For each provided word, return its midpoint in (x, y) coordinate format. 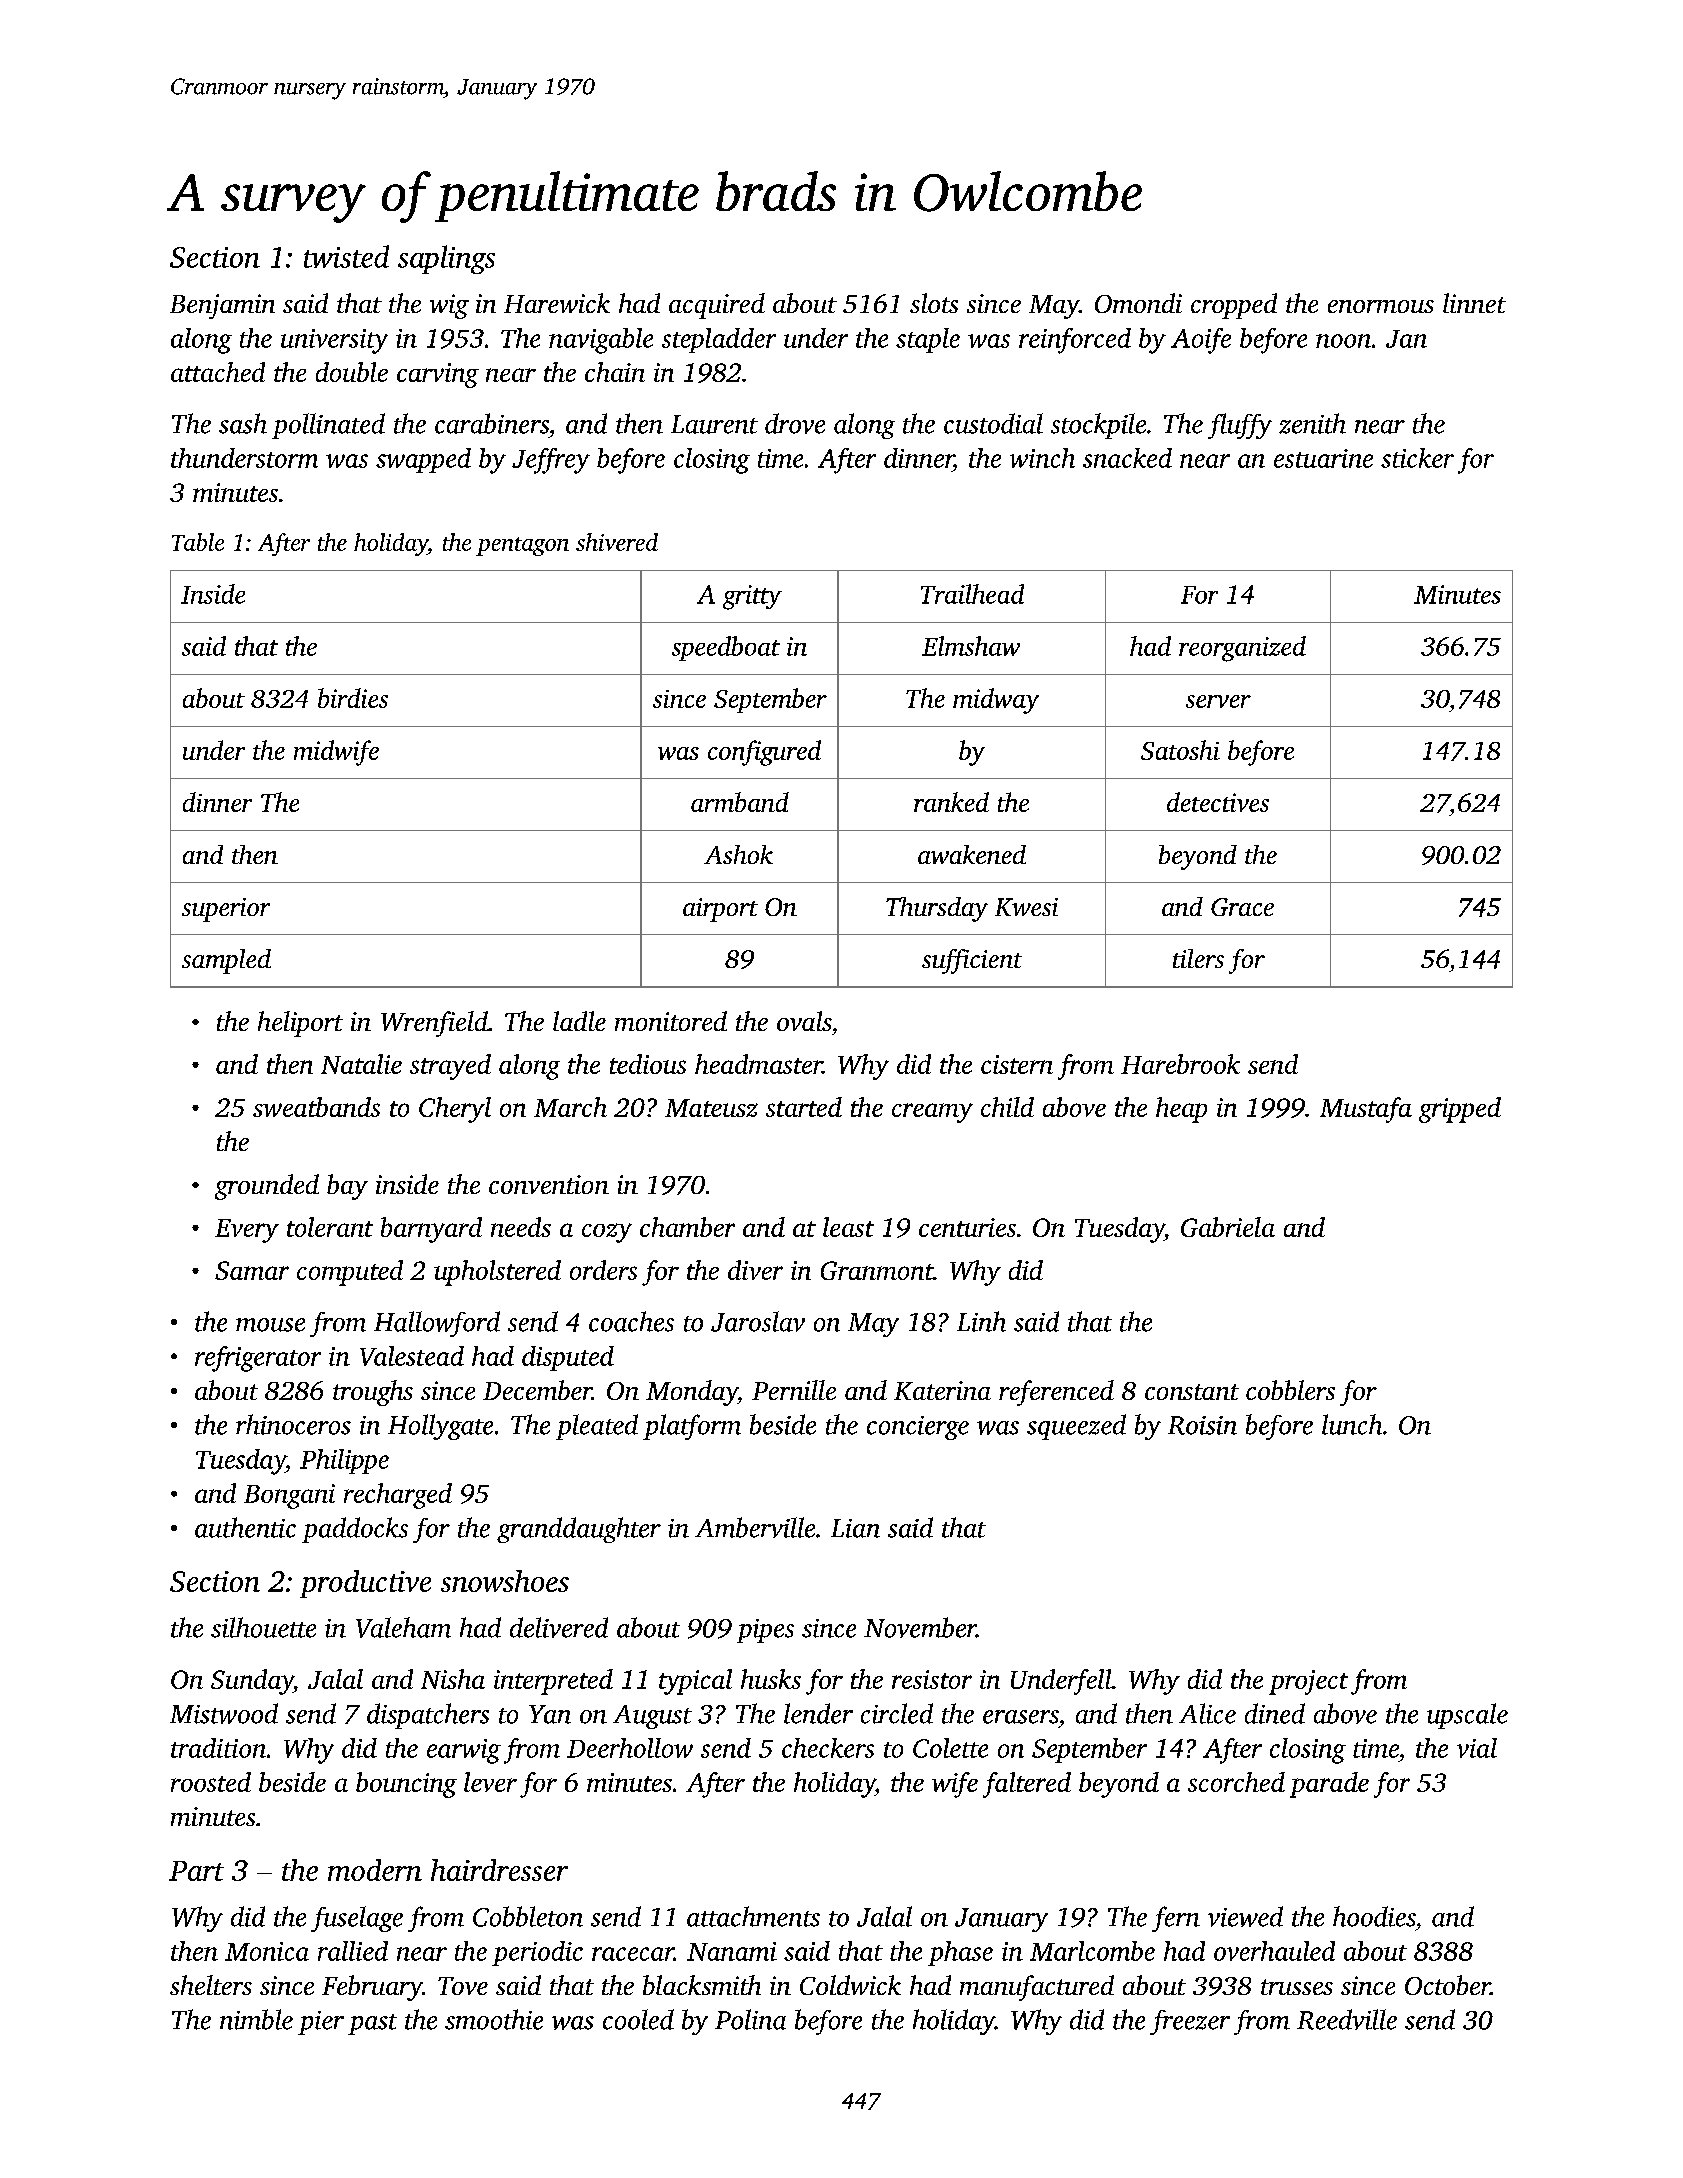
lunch (1352, 1424)
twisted (346, 256)
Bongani (289, 1496)
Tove (463, 1986)
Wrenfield (434, 1024)
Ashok (738, 854)
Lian (855, 1528)
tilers (1198, 958)
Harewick (557, 303)
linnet (1474, 303)
